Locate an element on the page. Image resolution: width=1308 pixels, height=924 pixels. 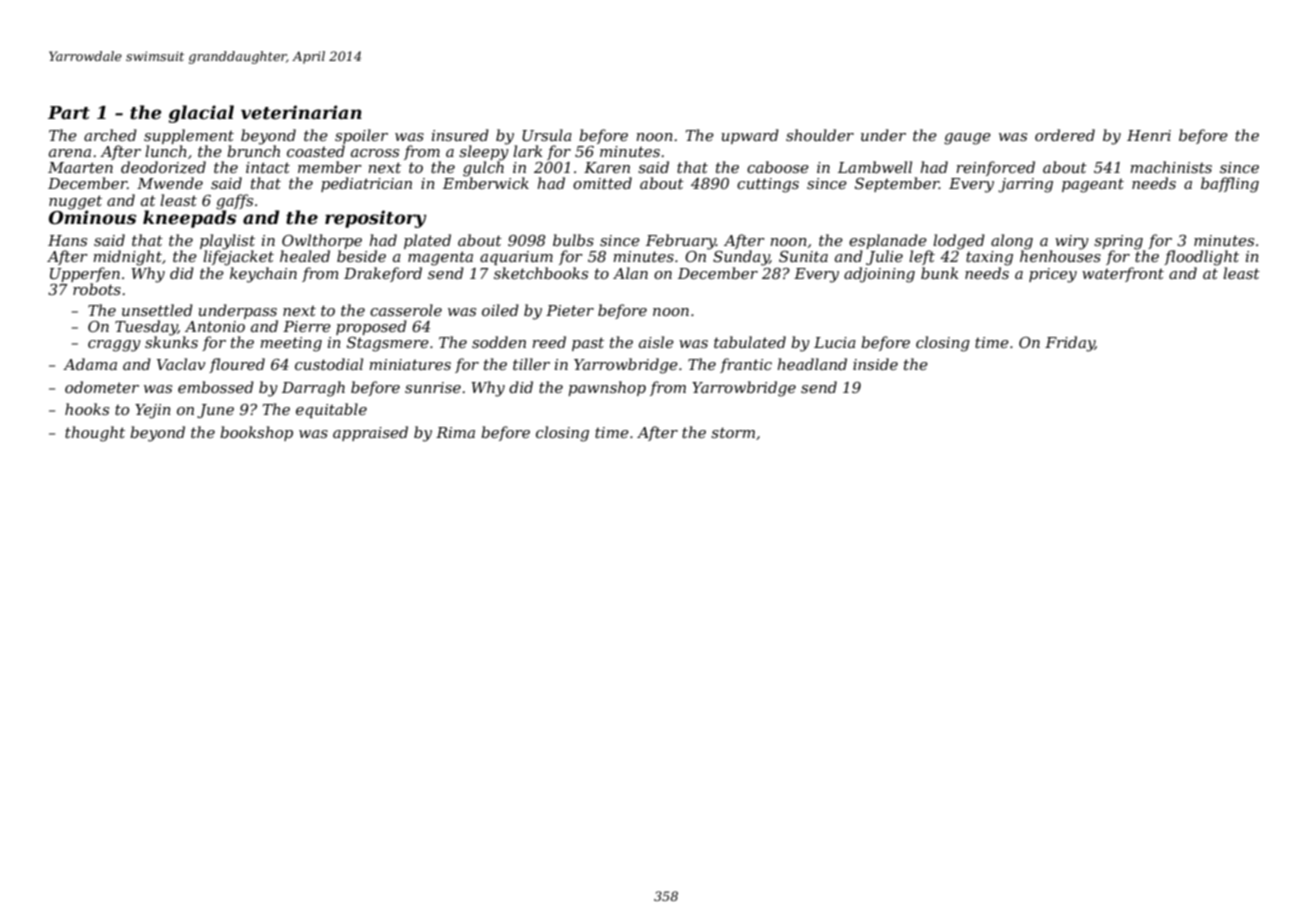
unsettled is located at coordinates (157, 310).
